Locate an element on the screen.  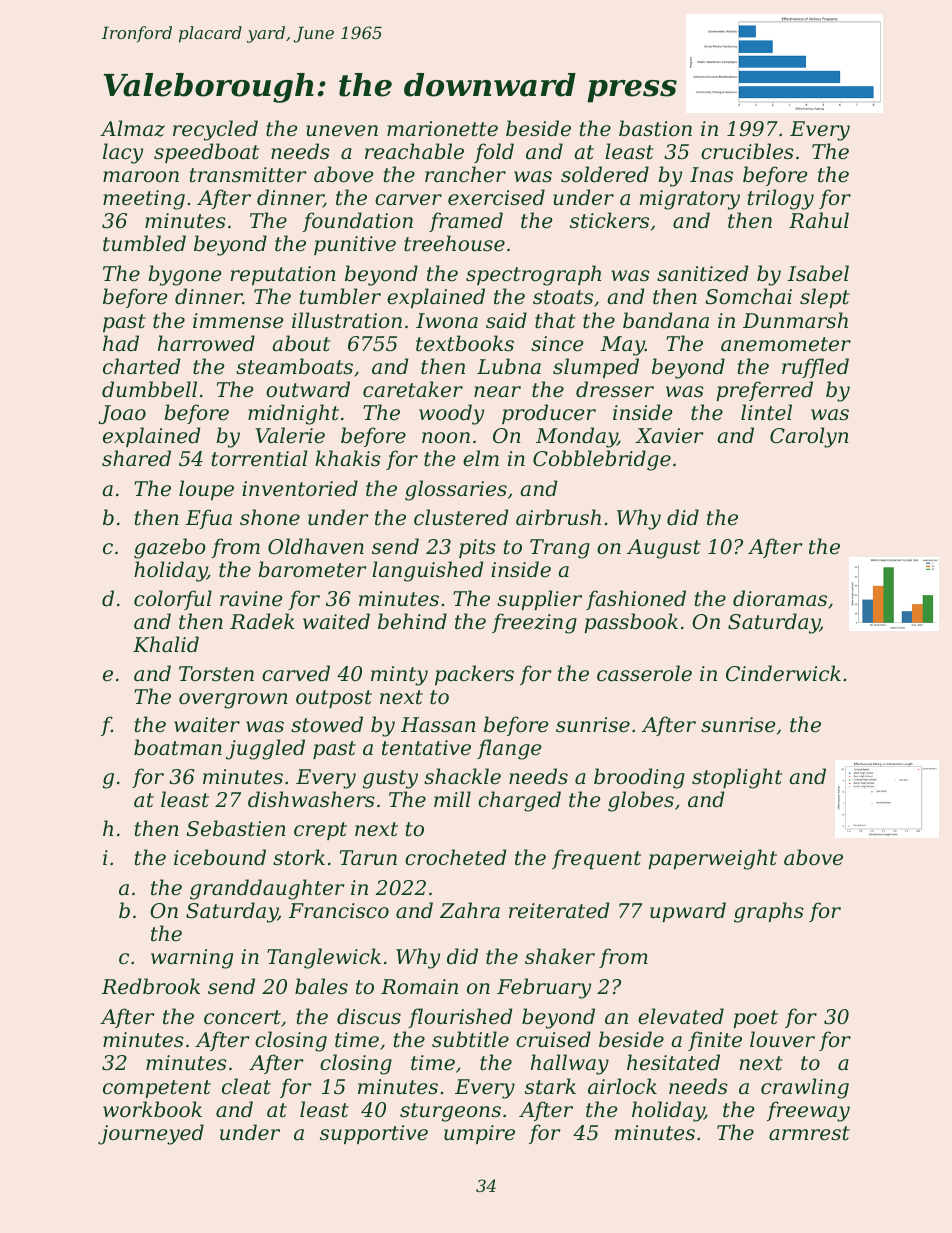
Xavier is located at coordinates (669, 436).
